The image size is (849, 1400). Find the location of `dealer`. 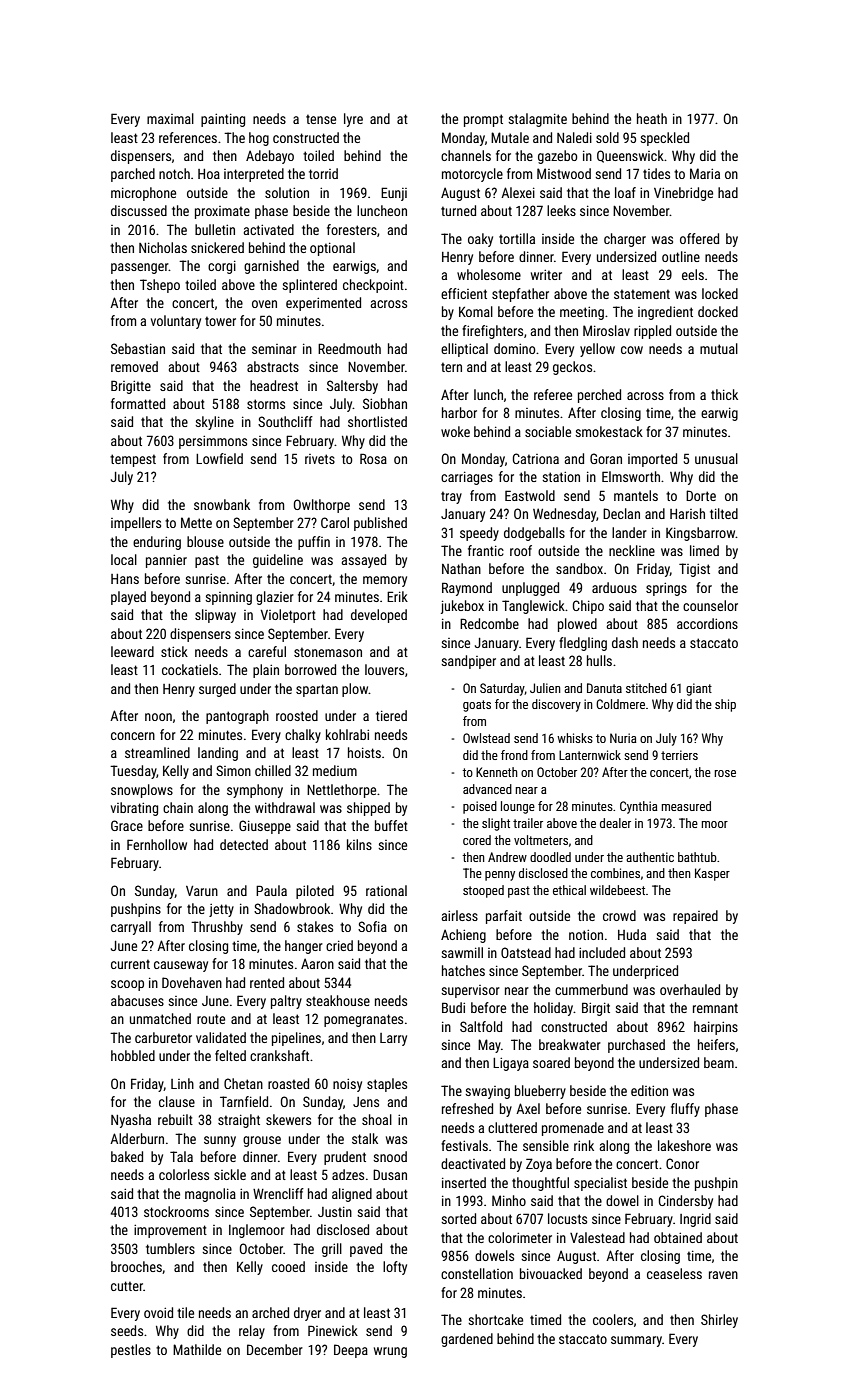

dealer is located at coordinates (615, 823).
